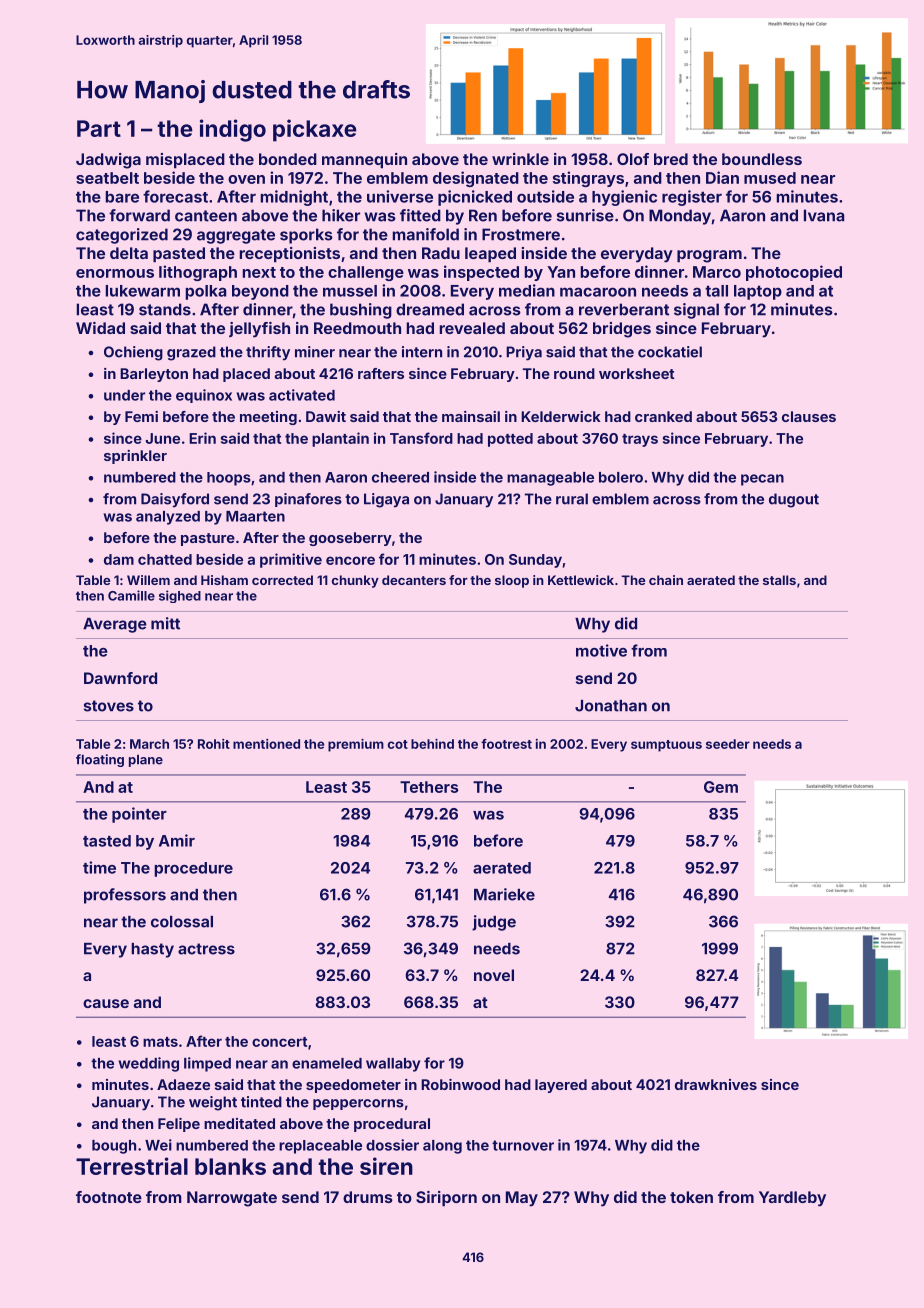 The width and height of the page is (924, 1308). Describe the element at coordinates (696, 311) in the page. I see `signal` at that location.
